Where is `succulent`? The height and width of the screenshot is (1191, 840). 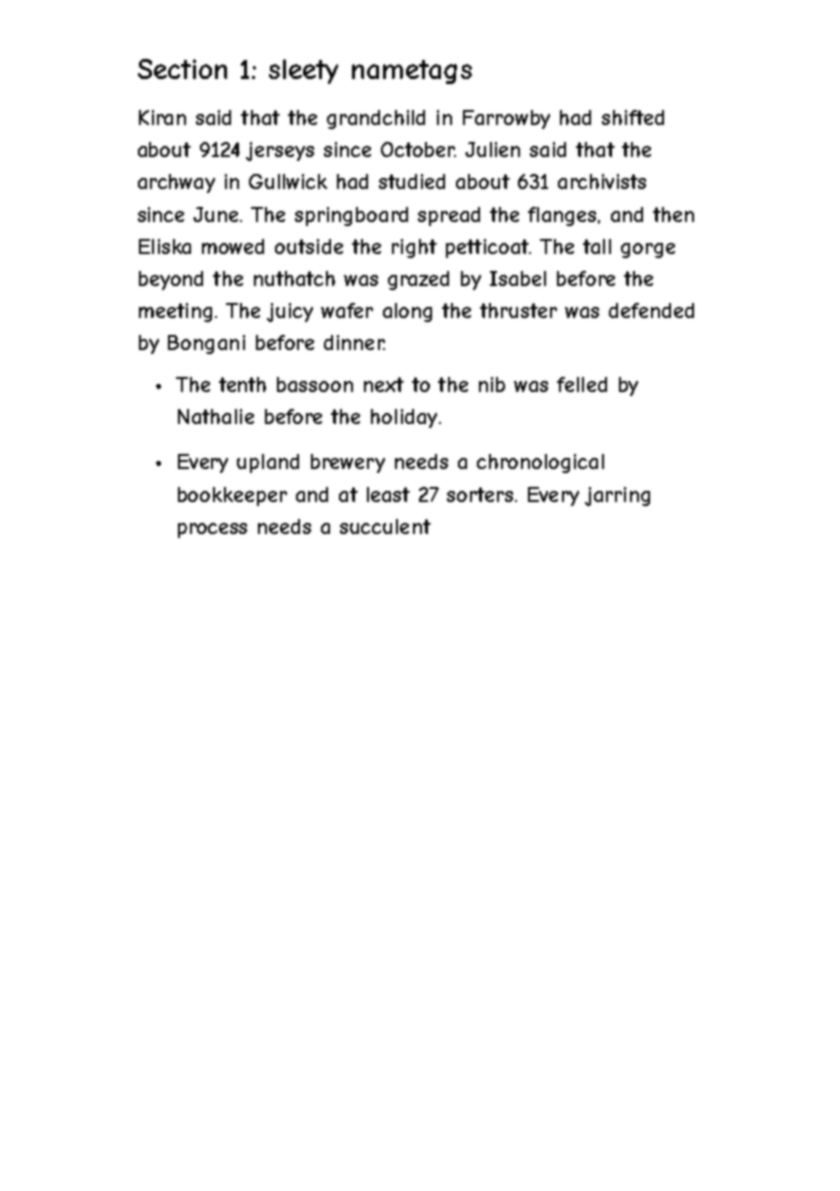
succulent is located at coordinates (385, 526).
